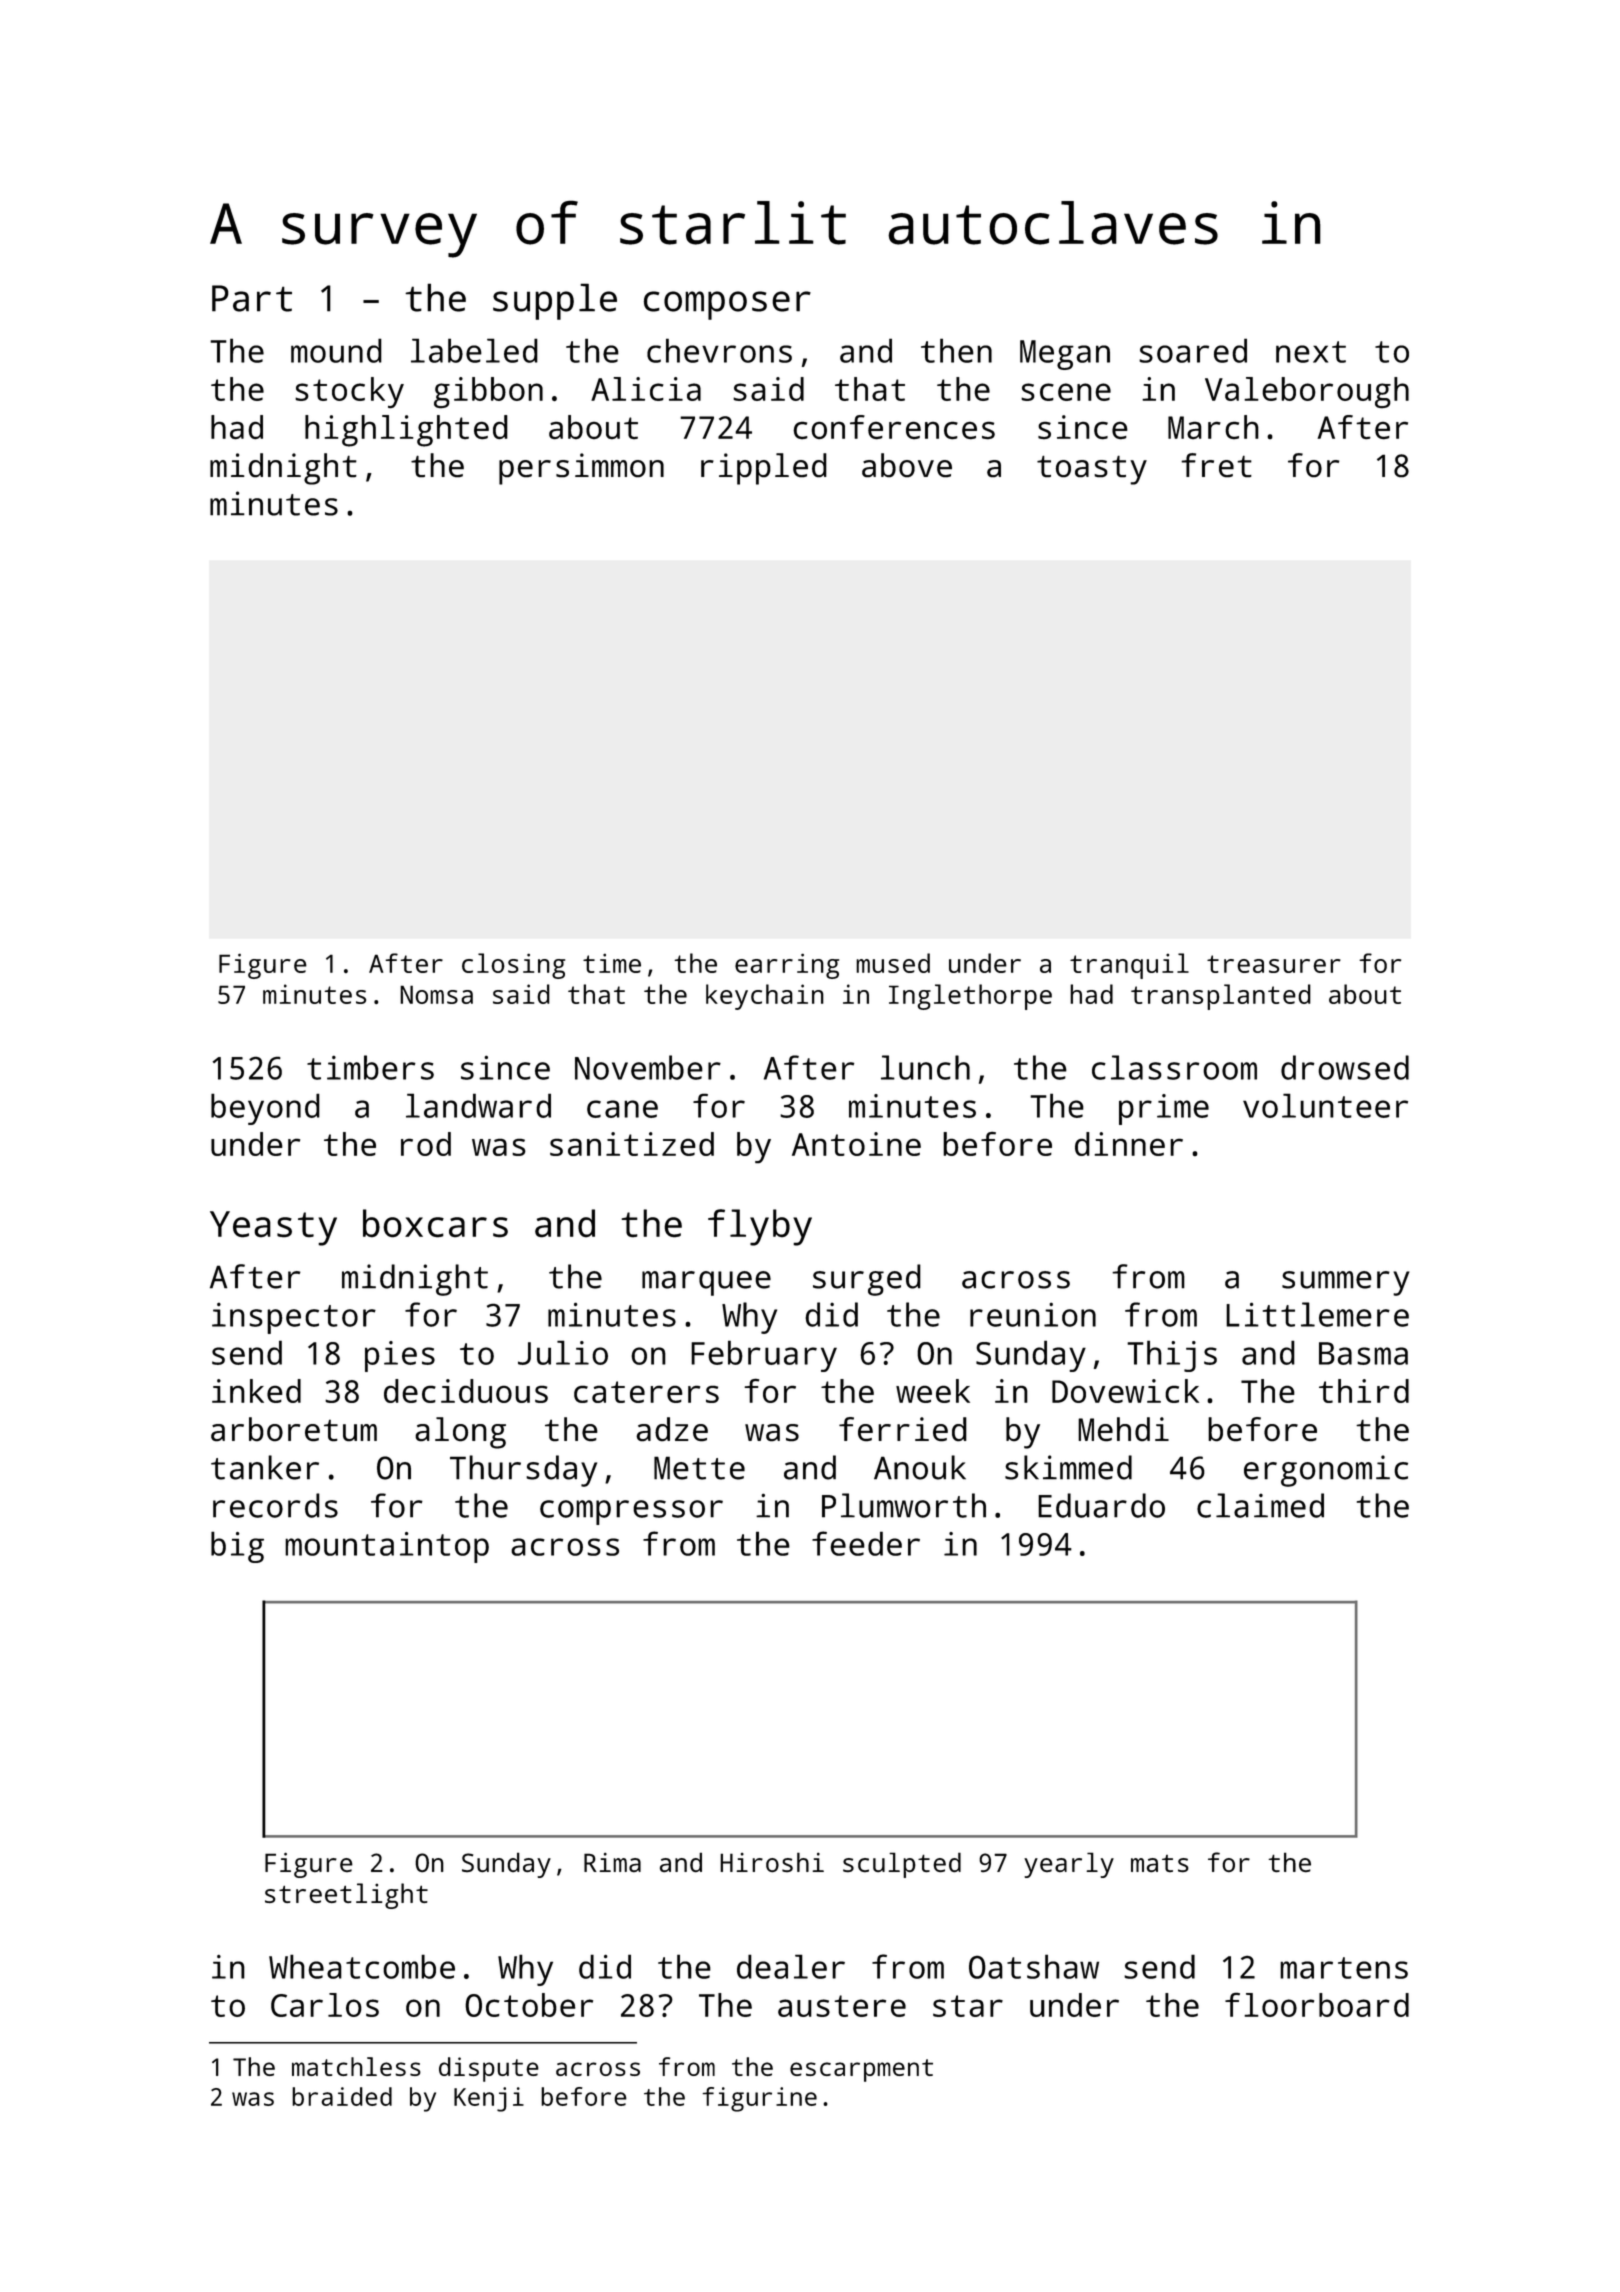 The height and width of the document is (2292, 1620). What do you see at coordinates (294, 1429) in the document?
I see `arboretum` at bounding box center [294, 1429].
